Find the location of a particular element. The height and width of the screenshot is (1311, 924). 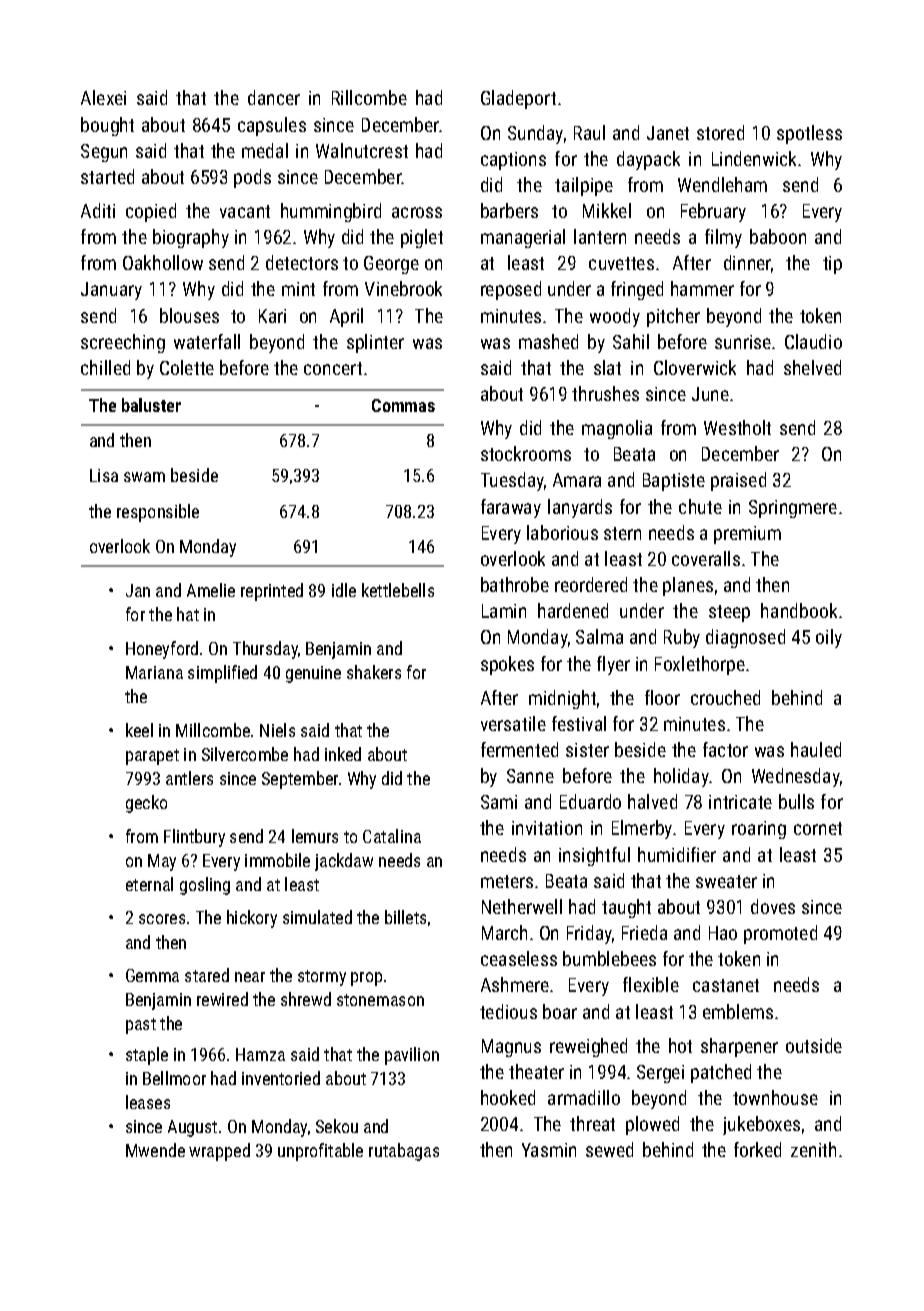

halved is located at coordinates (652, 801).
